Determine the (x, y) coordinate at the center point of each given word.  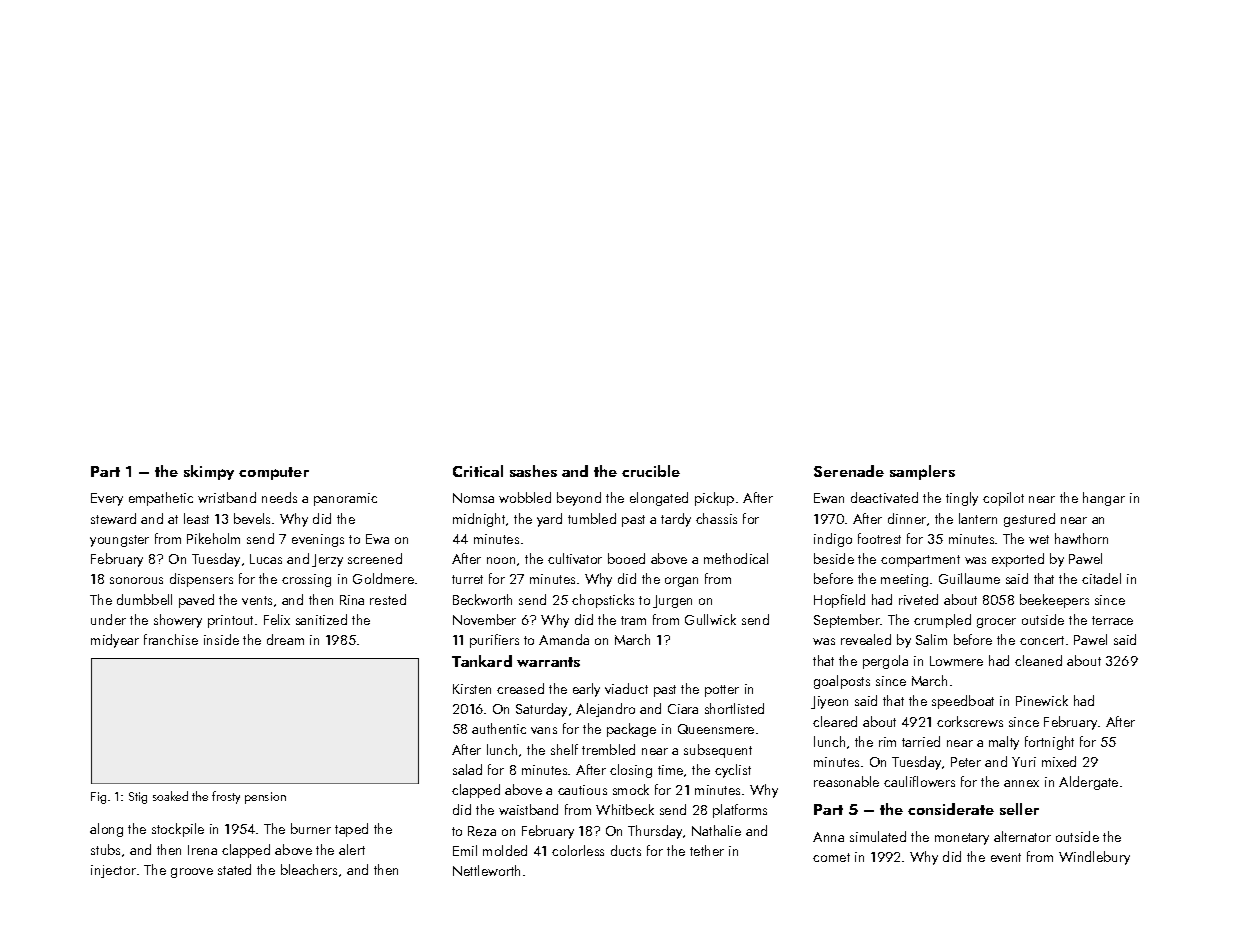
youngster (119, 541)
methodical (736, 558)
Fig (98, 798)
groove (192, 873)
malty (1004, 743)
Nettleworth (486, 870)
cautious (582, 790)
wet (1039, 539)
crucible (651, 471)
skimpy (209, 472)
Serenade (849, 471)
